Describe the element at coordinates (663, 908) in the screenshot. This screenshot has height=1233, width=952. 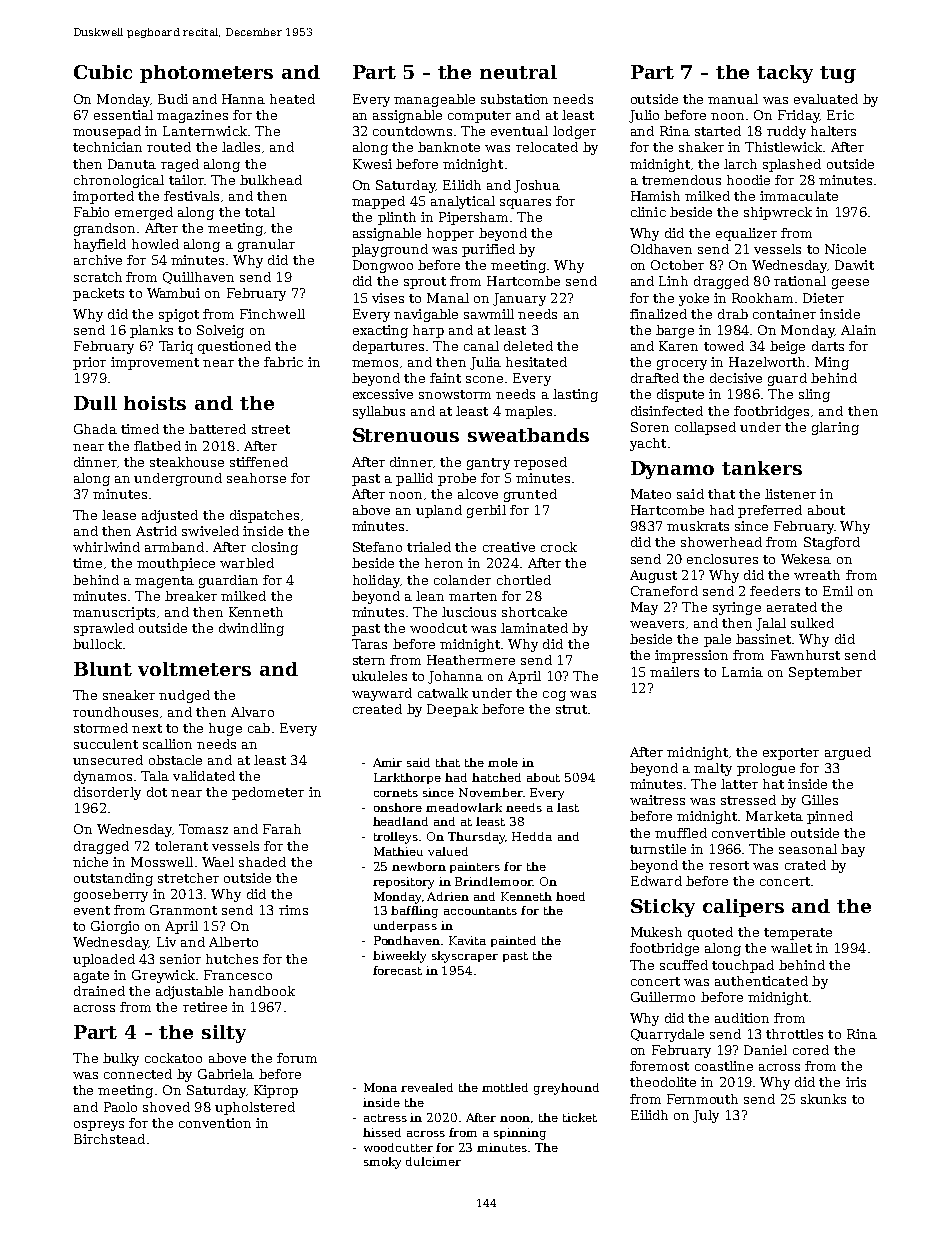
I see `Sticky` at that location.
